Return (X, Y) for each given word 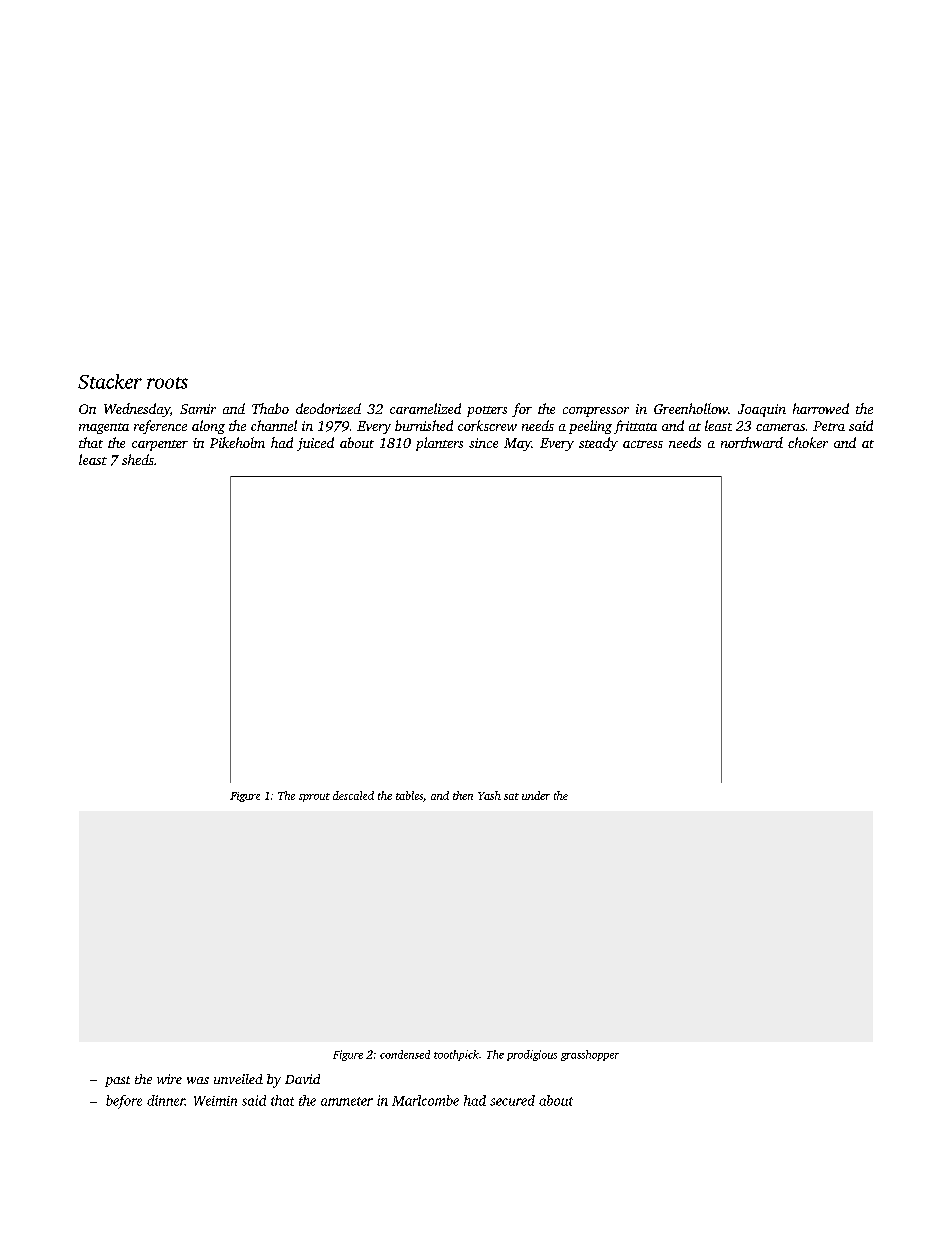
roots (167, 383)
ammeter (347, 1101)
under (536, 795)
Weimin (215, 1101)
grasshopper (590, 1055)
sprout (314, 797)
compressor (596, 412)
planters (439, 444)
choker (808, 442)
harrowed (821, 408)
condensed (405, 1054)
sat (511, 796)
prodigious (532, 1055)
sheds (138, 459)
